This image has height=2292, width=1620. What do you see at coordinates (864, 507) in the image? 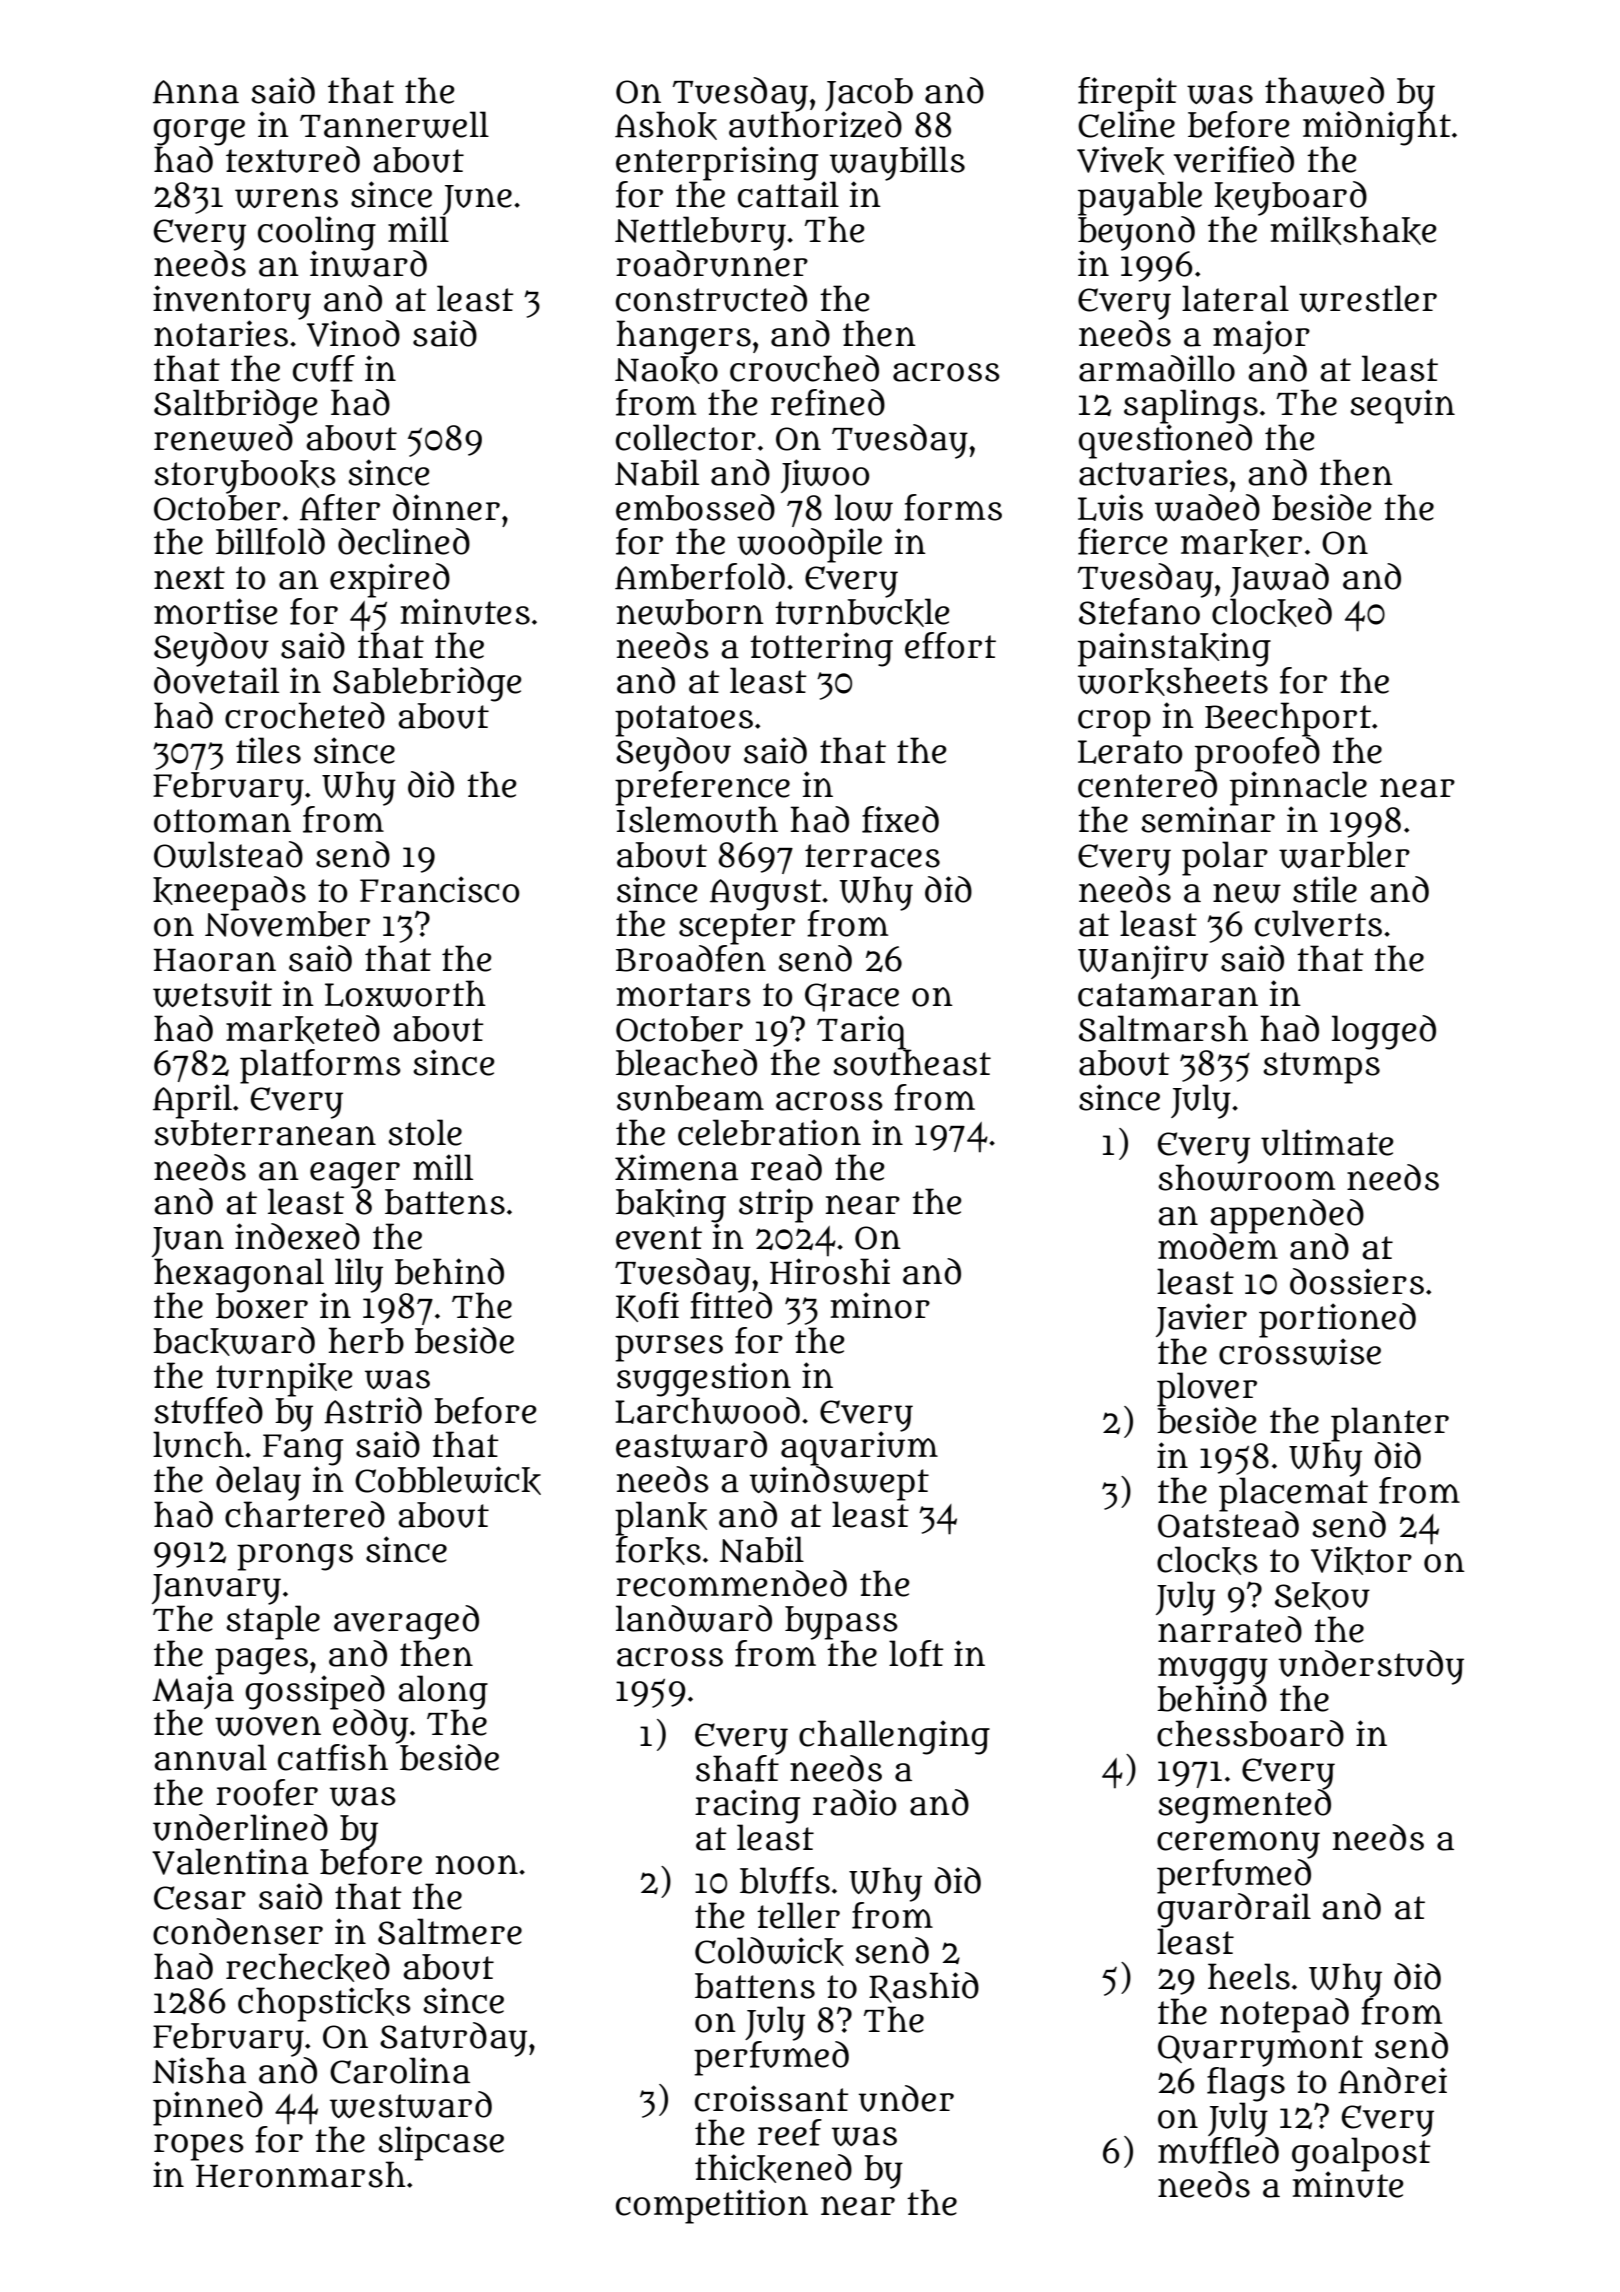
I see `low` at bounding box center [864, 507].
